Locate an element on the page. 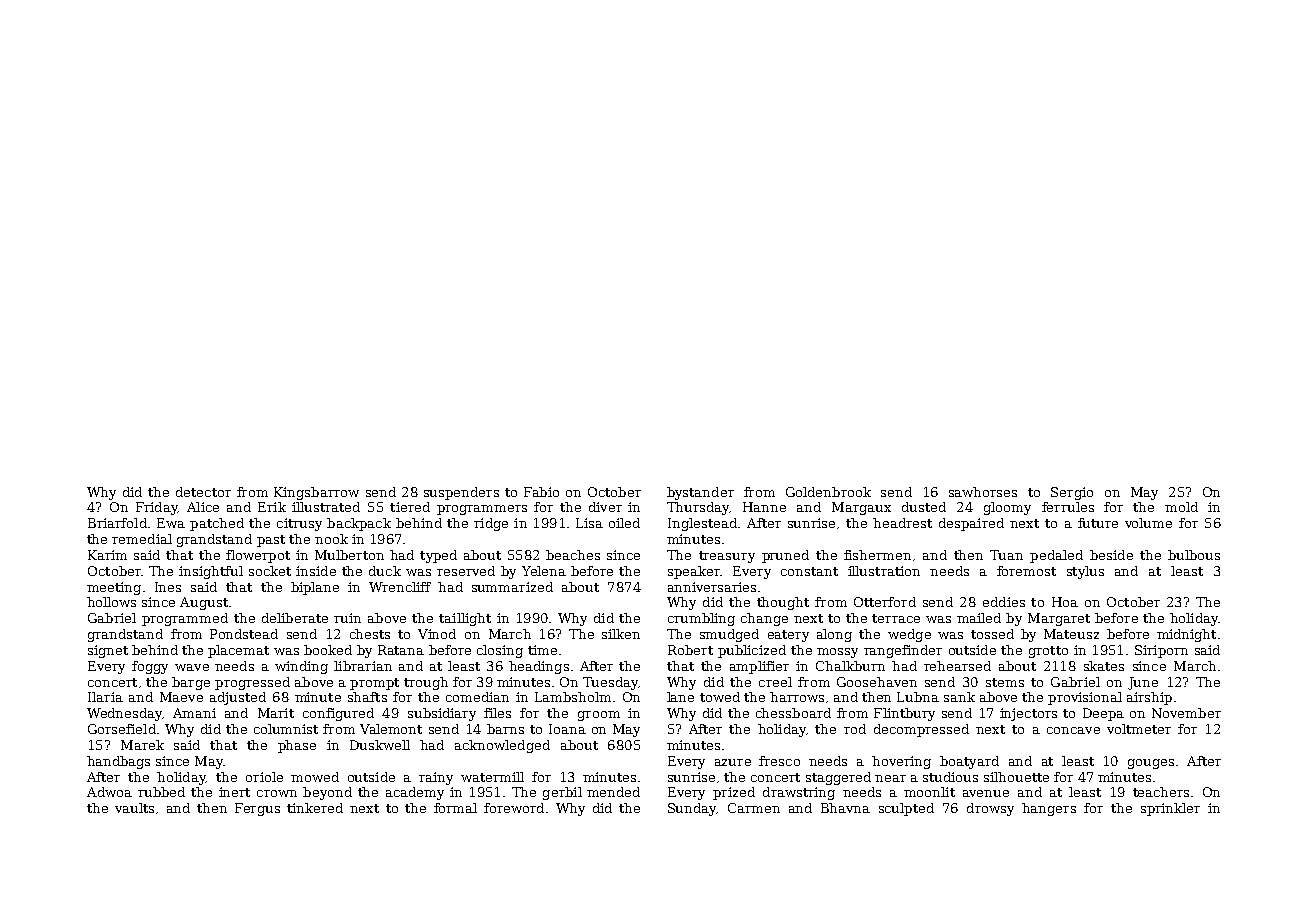 The width and height of the image is (1308, 924). Sunday is located at coordinates (692, 809).
